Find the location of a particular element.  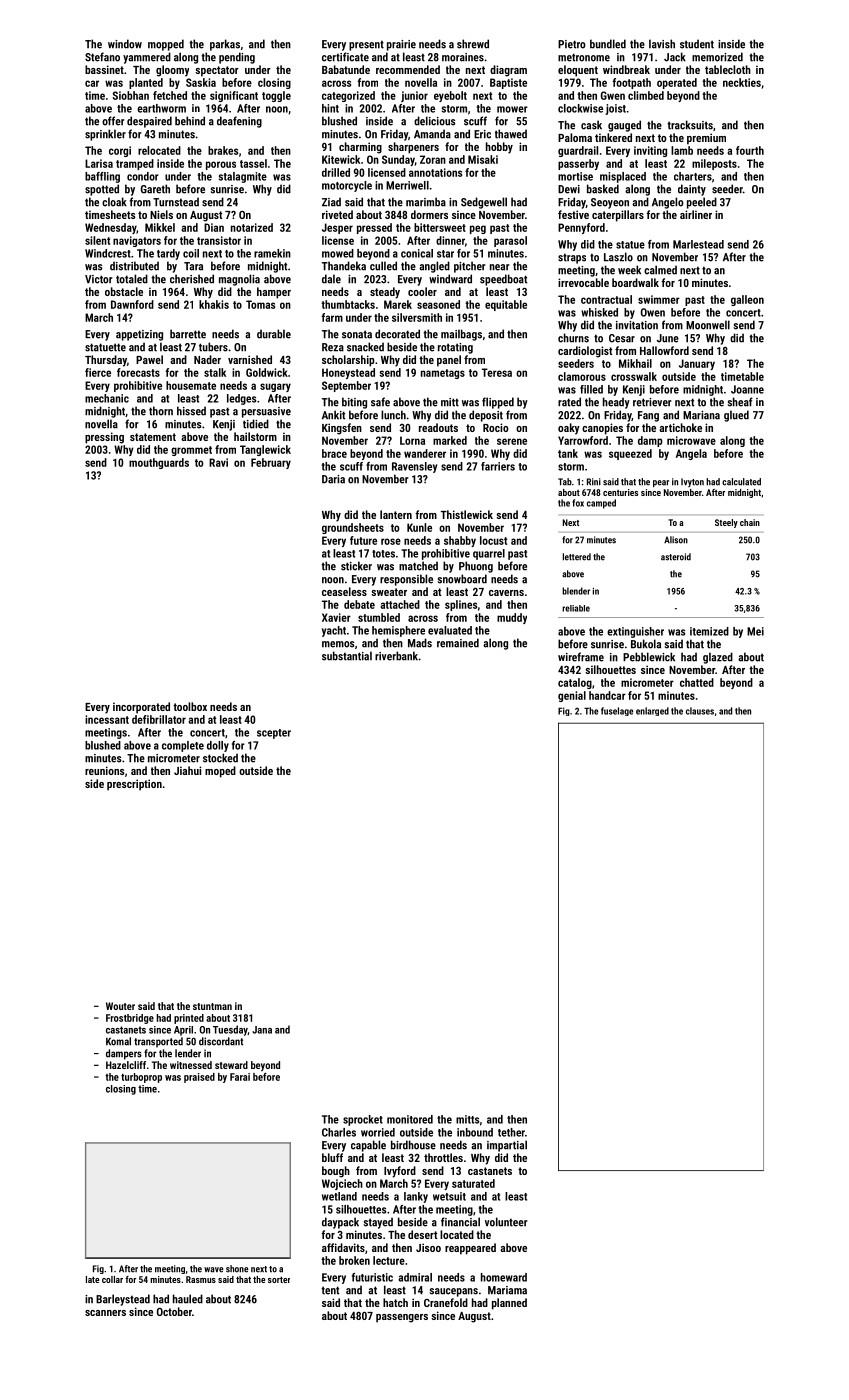

churns is located at coordinates (573, 338).
